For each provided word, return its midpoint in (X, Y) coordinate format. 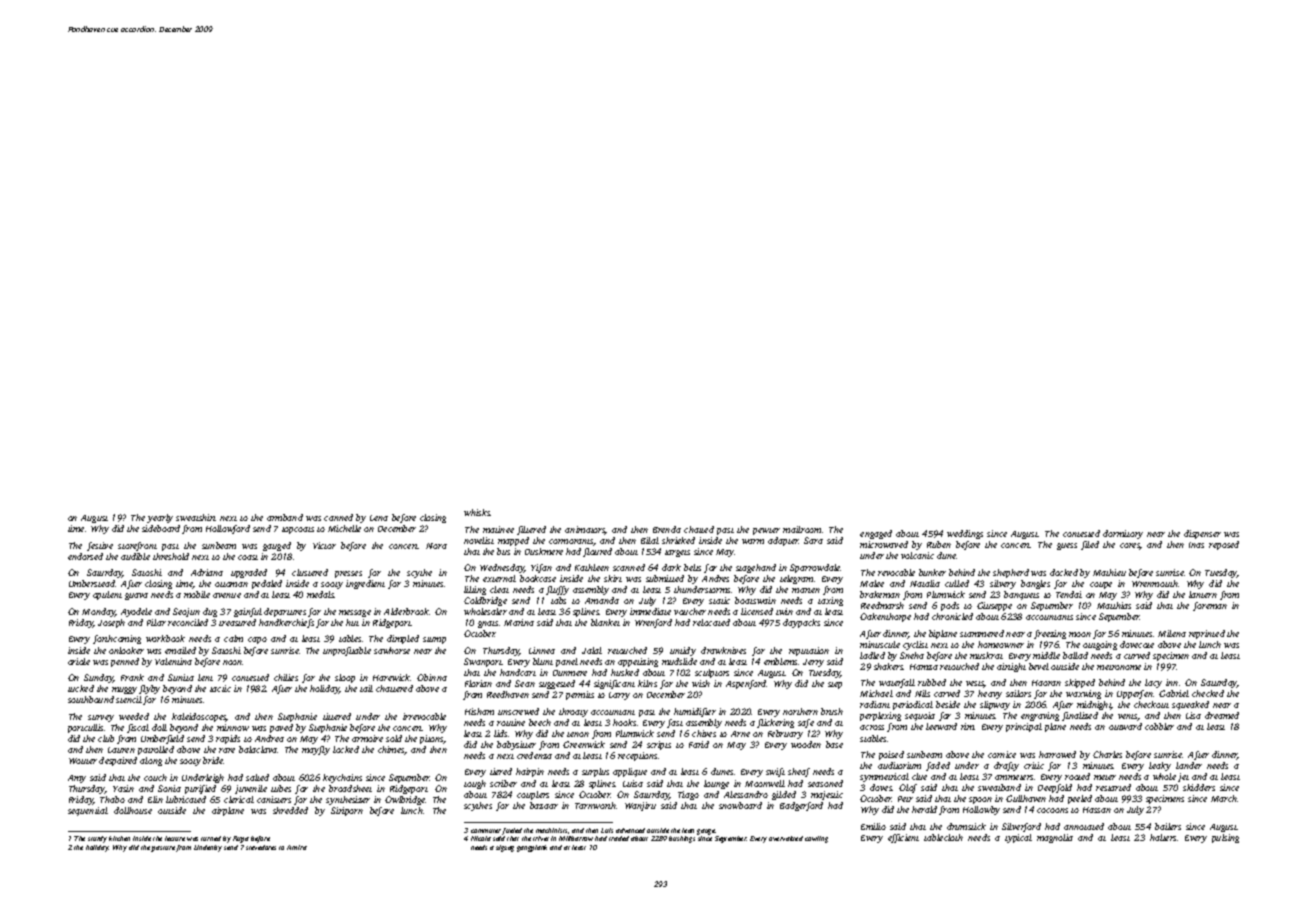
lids (500, 733)
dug (210, 612)
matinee (498, 529)
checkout (1151, 704)
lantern (1203, 594)
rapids (228, 739)
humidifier (695, 712)
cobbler (1159, 726)
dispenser (1202, 534)
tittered (337, 716)
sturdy (97, 839)
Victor (324, 545)
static (719, 600)
